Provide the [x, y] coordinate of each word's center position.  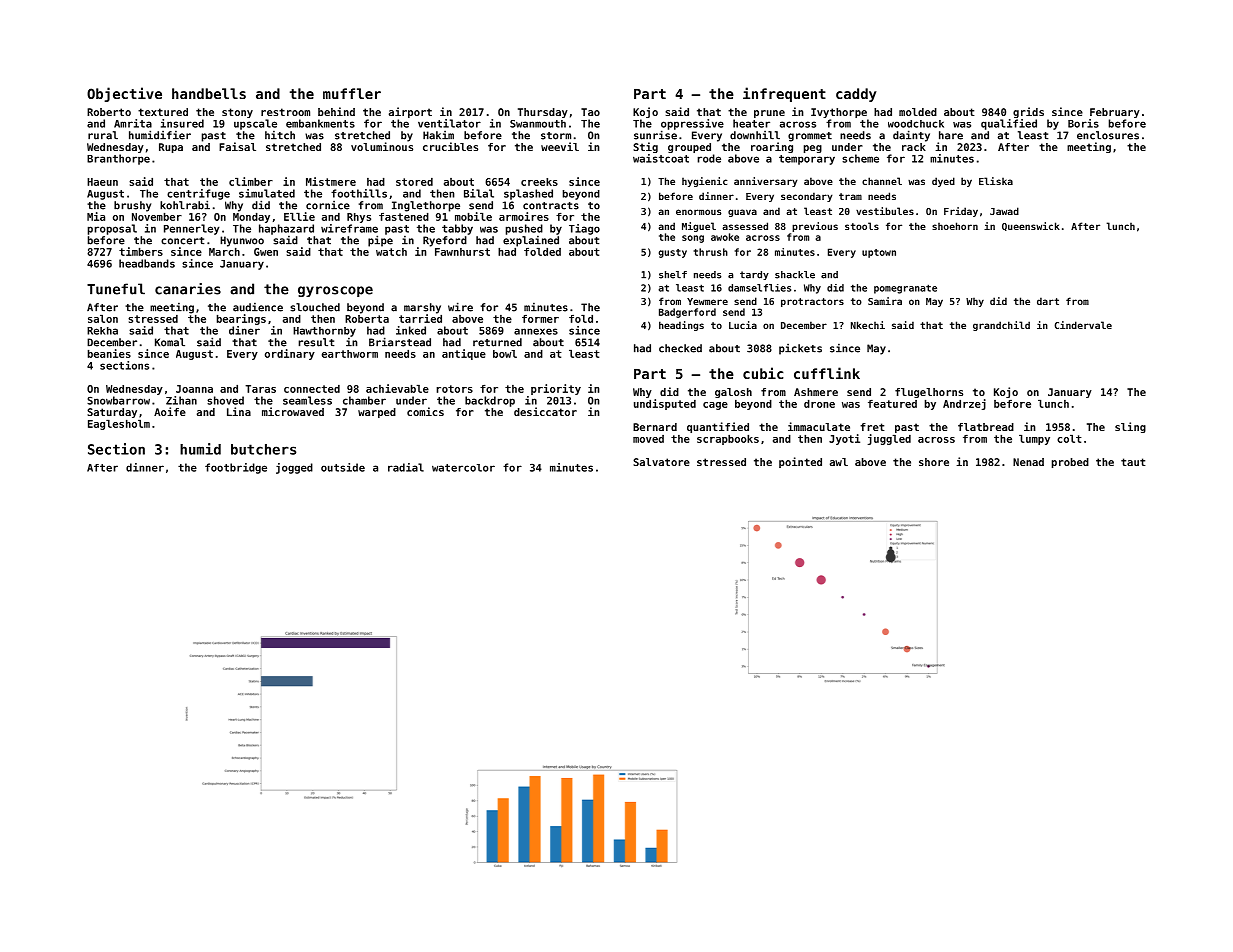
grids [1028, 112]
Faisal [237, 146]
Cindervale [1083, 325]
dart [1048, 301]
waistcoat [661, 158]
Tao [590, 112]
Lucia [743, 325]
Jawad [1004, 211]
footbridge [236, 468]
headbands [147, 263]
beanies [109, 353]
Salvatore [661, 462]
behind [336, 111]
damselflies [759, 288]
